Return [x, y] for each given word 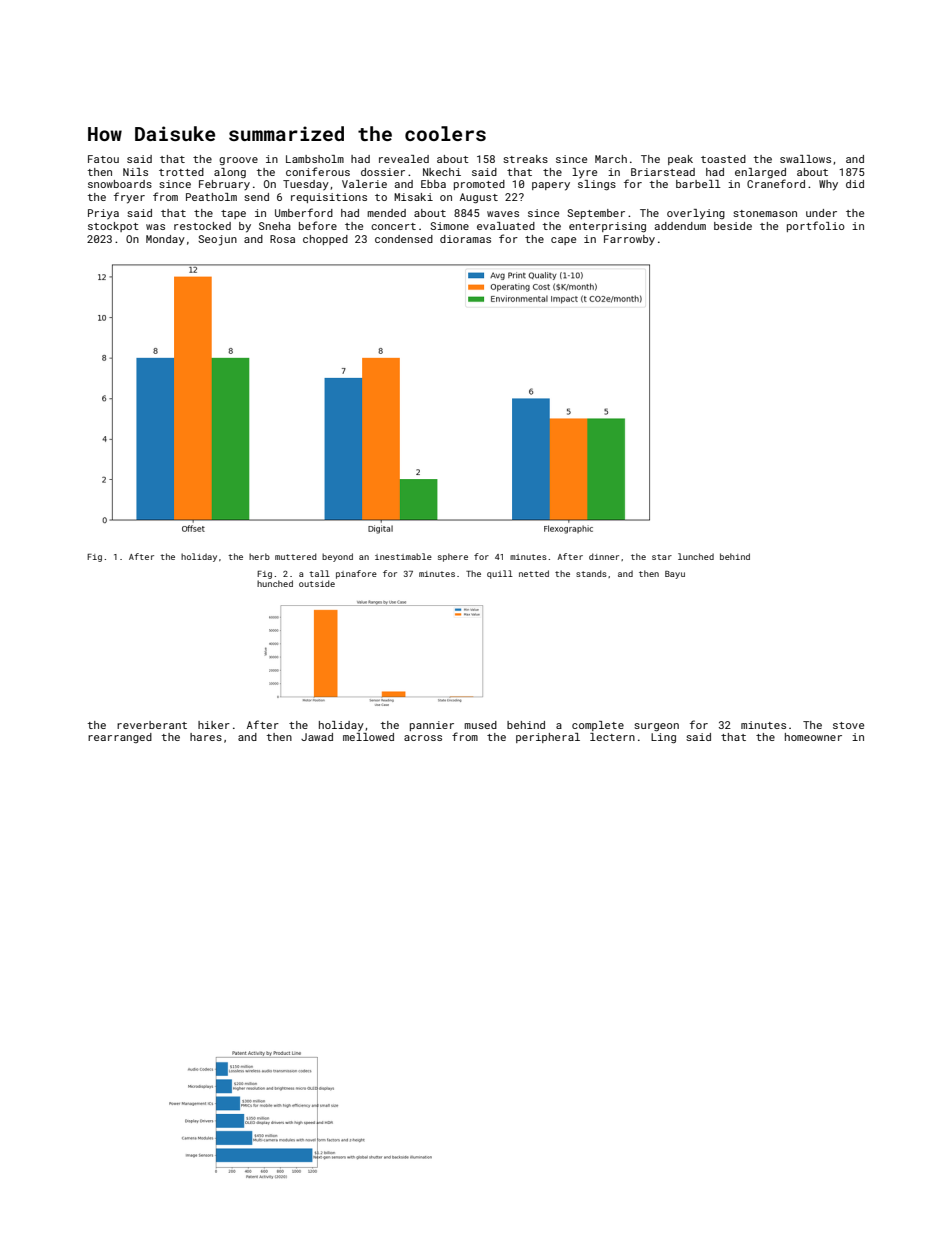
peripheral [548, 738]
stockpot [113, 227]
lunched [696, 556]
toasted [723, 159]
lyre [584, 173]
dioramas [465, 239]
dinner [604, 556]
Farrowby [629, 240]
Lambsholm [315, 159]
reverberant [152, 725]
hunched [275, 583]
